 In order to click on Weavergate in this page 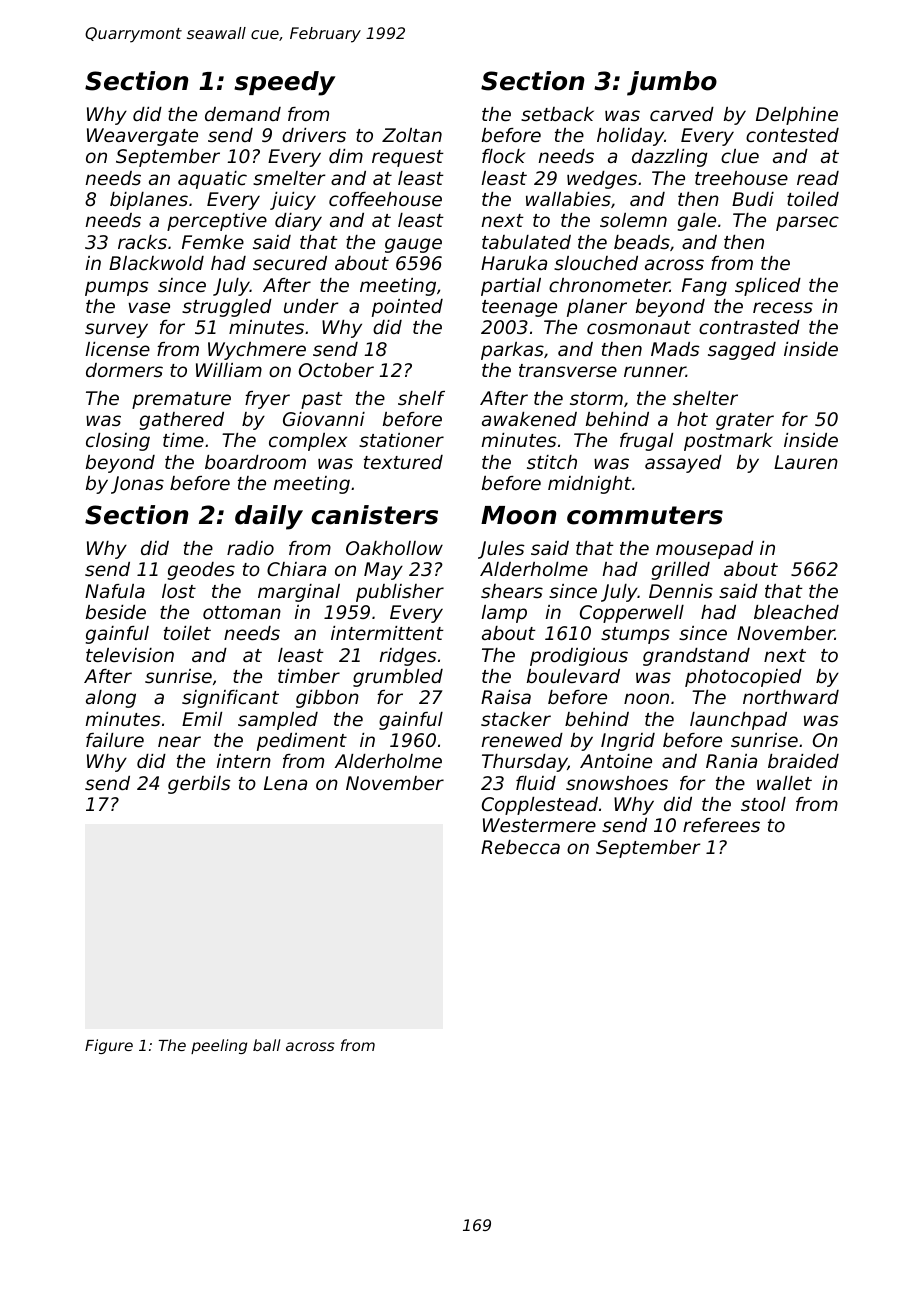, I will do `click(142, 137)`.
